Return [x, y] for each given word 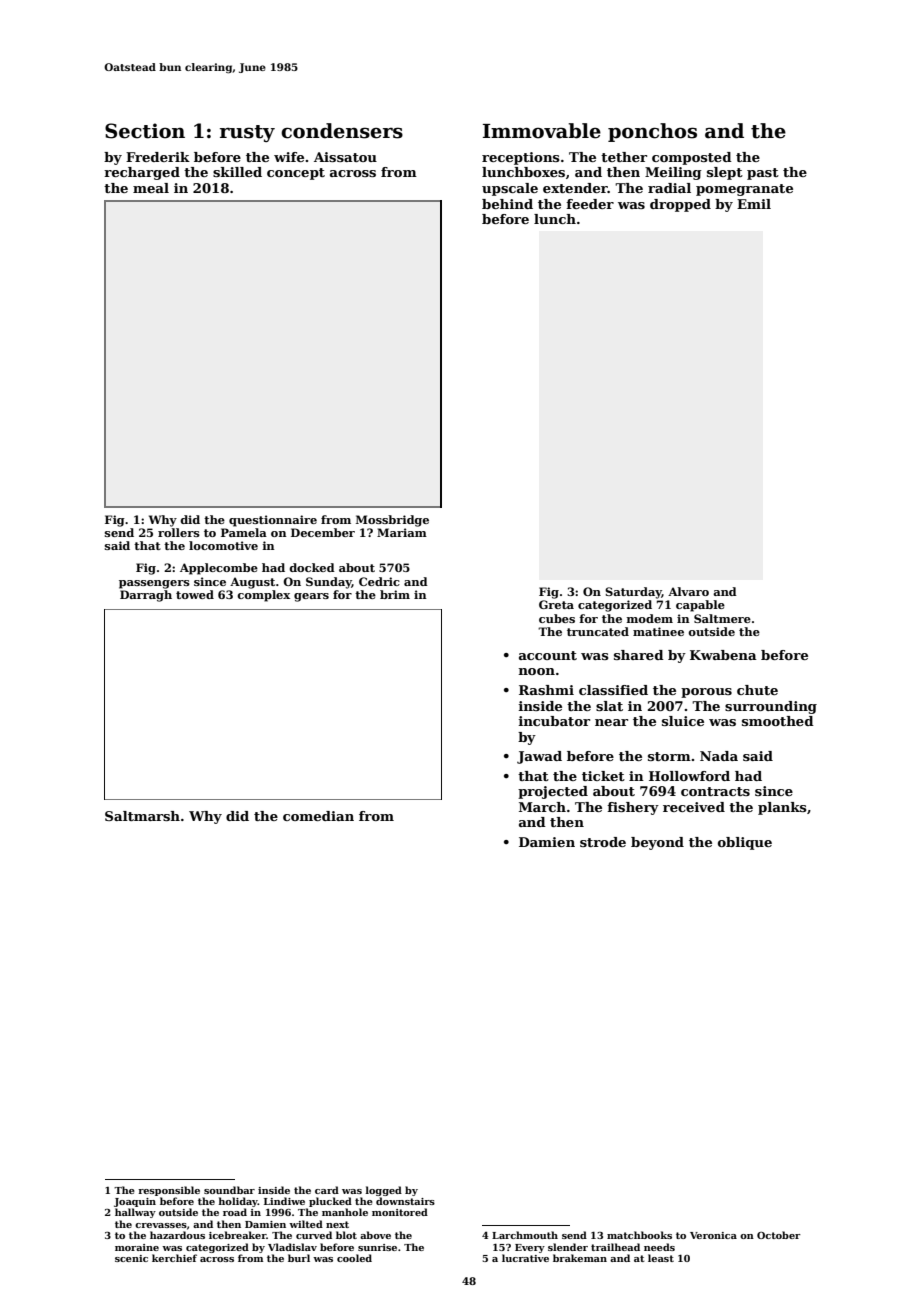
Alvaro [688, 591]
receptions [521, 158]
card [327, 1190]
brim [395, 594]
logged [384, 1191]
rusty [247, 133]
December [323, 532]
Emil [754, 204]
